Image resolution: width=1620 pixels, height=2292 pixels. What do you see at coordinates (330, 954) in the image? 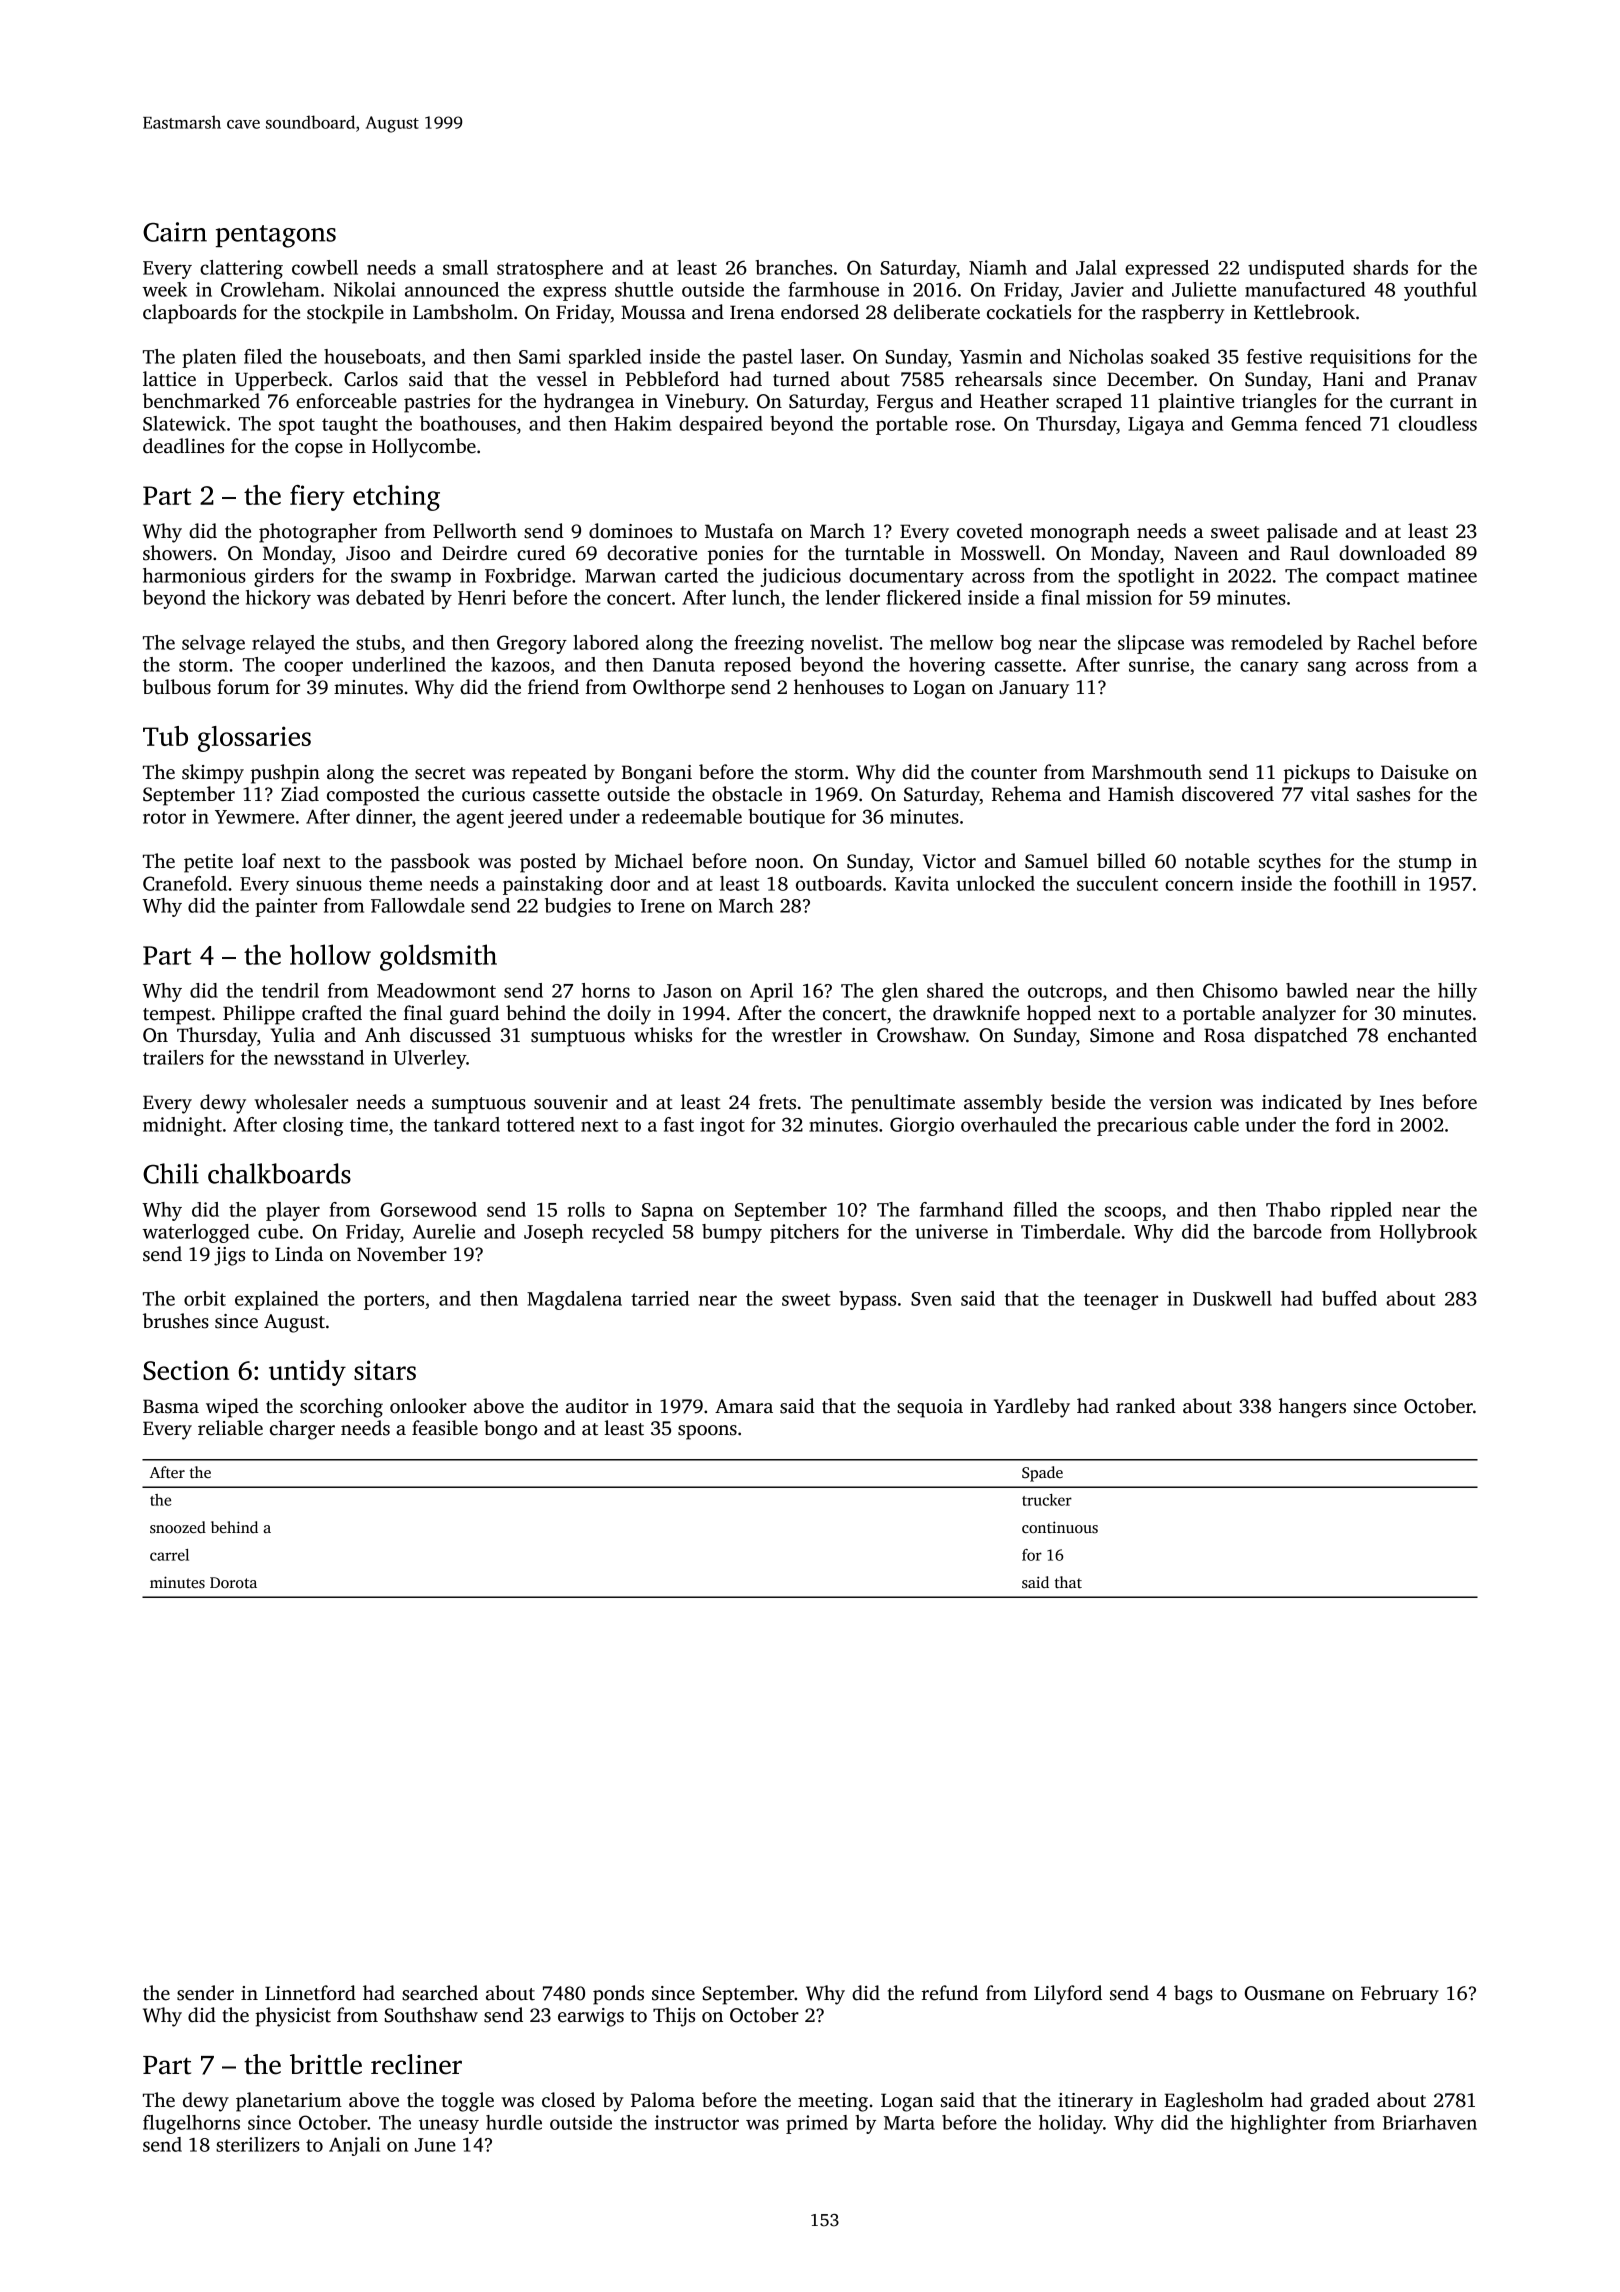
I see `hollow` at bounding box center [330, 954].
